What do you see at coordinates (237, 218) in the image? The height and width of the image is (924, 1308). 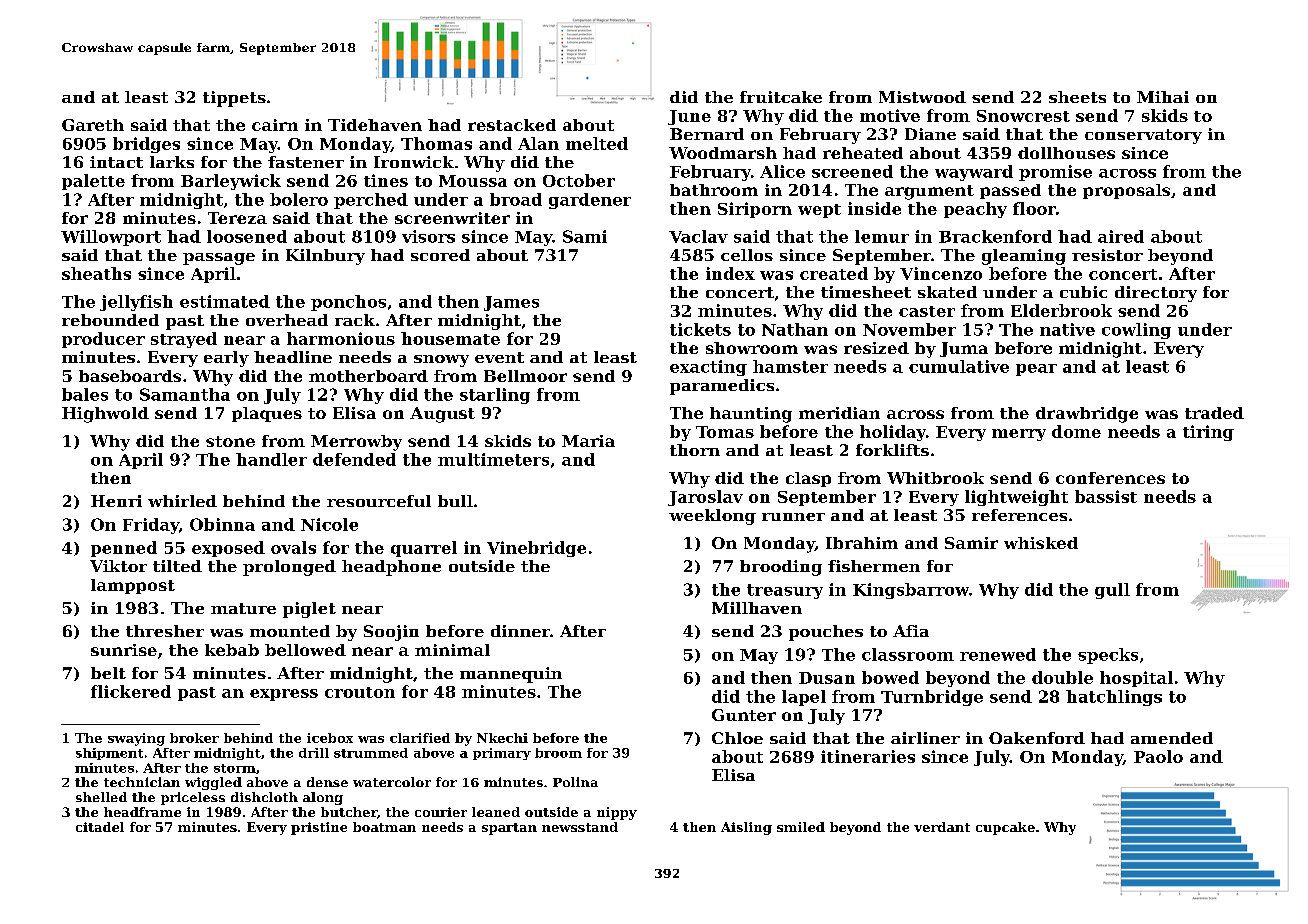 I see `Tereza` at bounding box center [237, 218].
